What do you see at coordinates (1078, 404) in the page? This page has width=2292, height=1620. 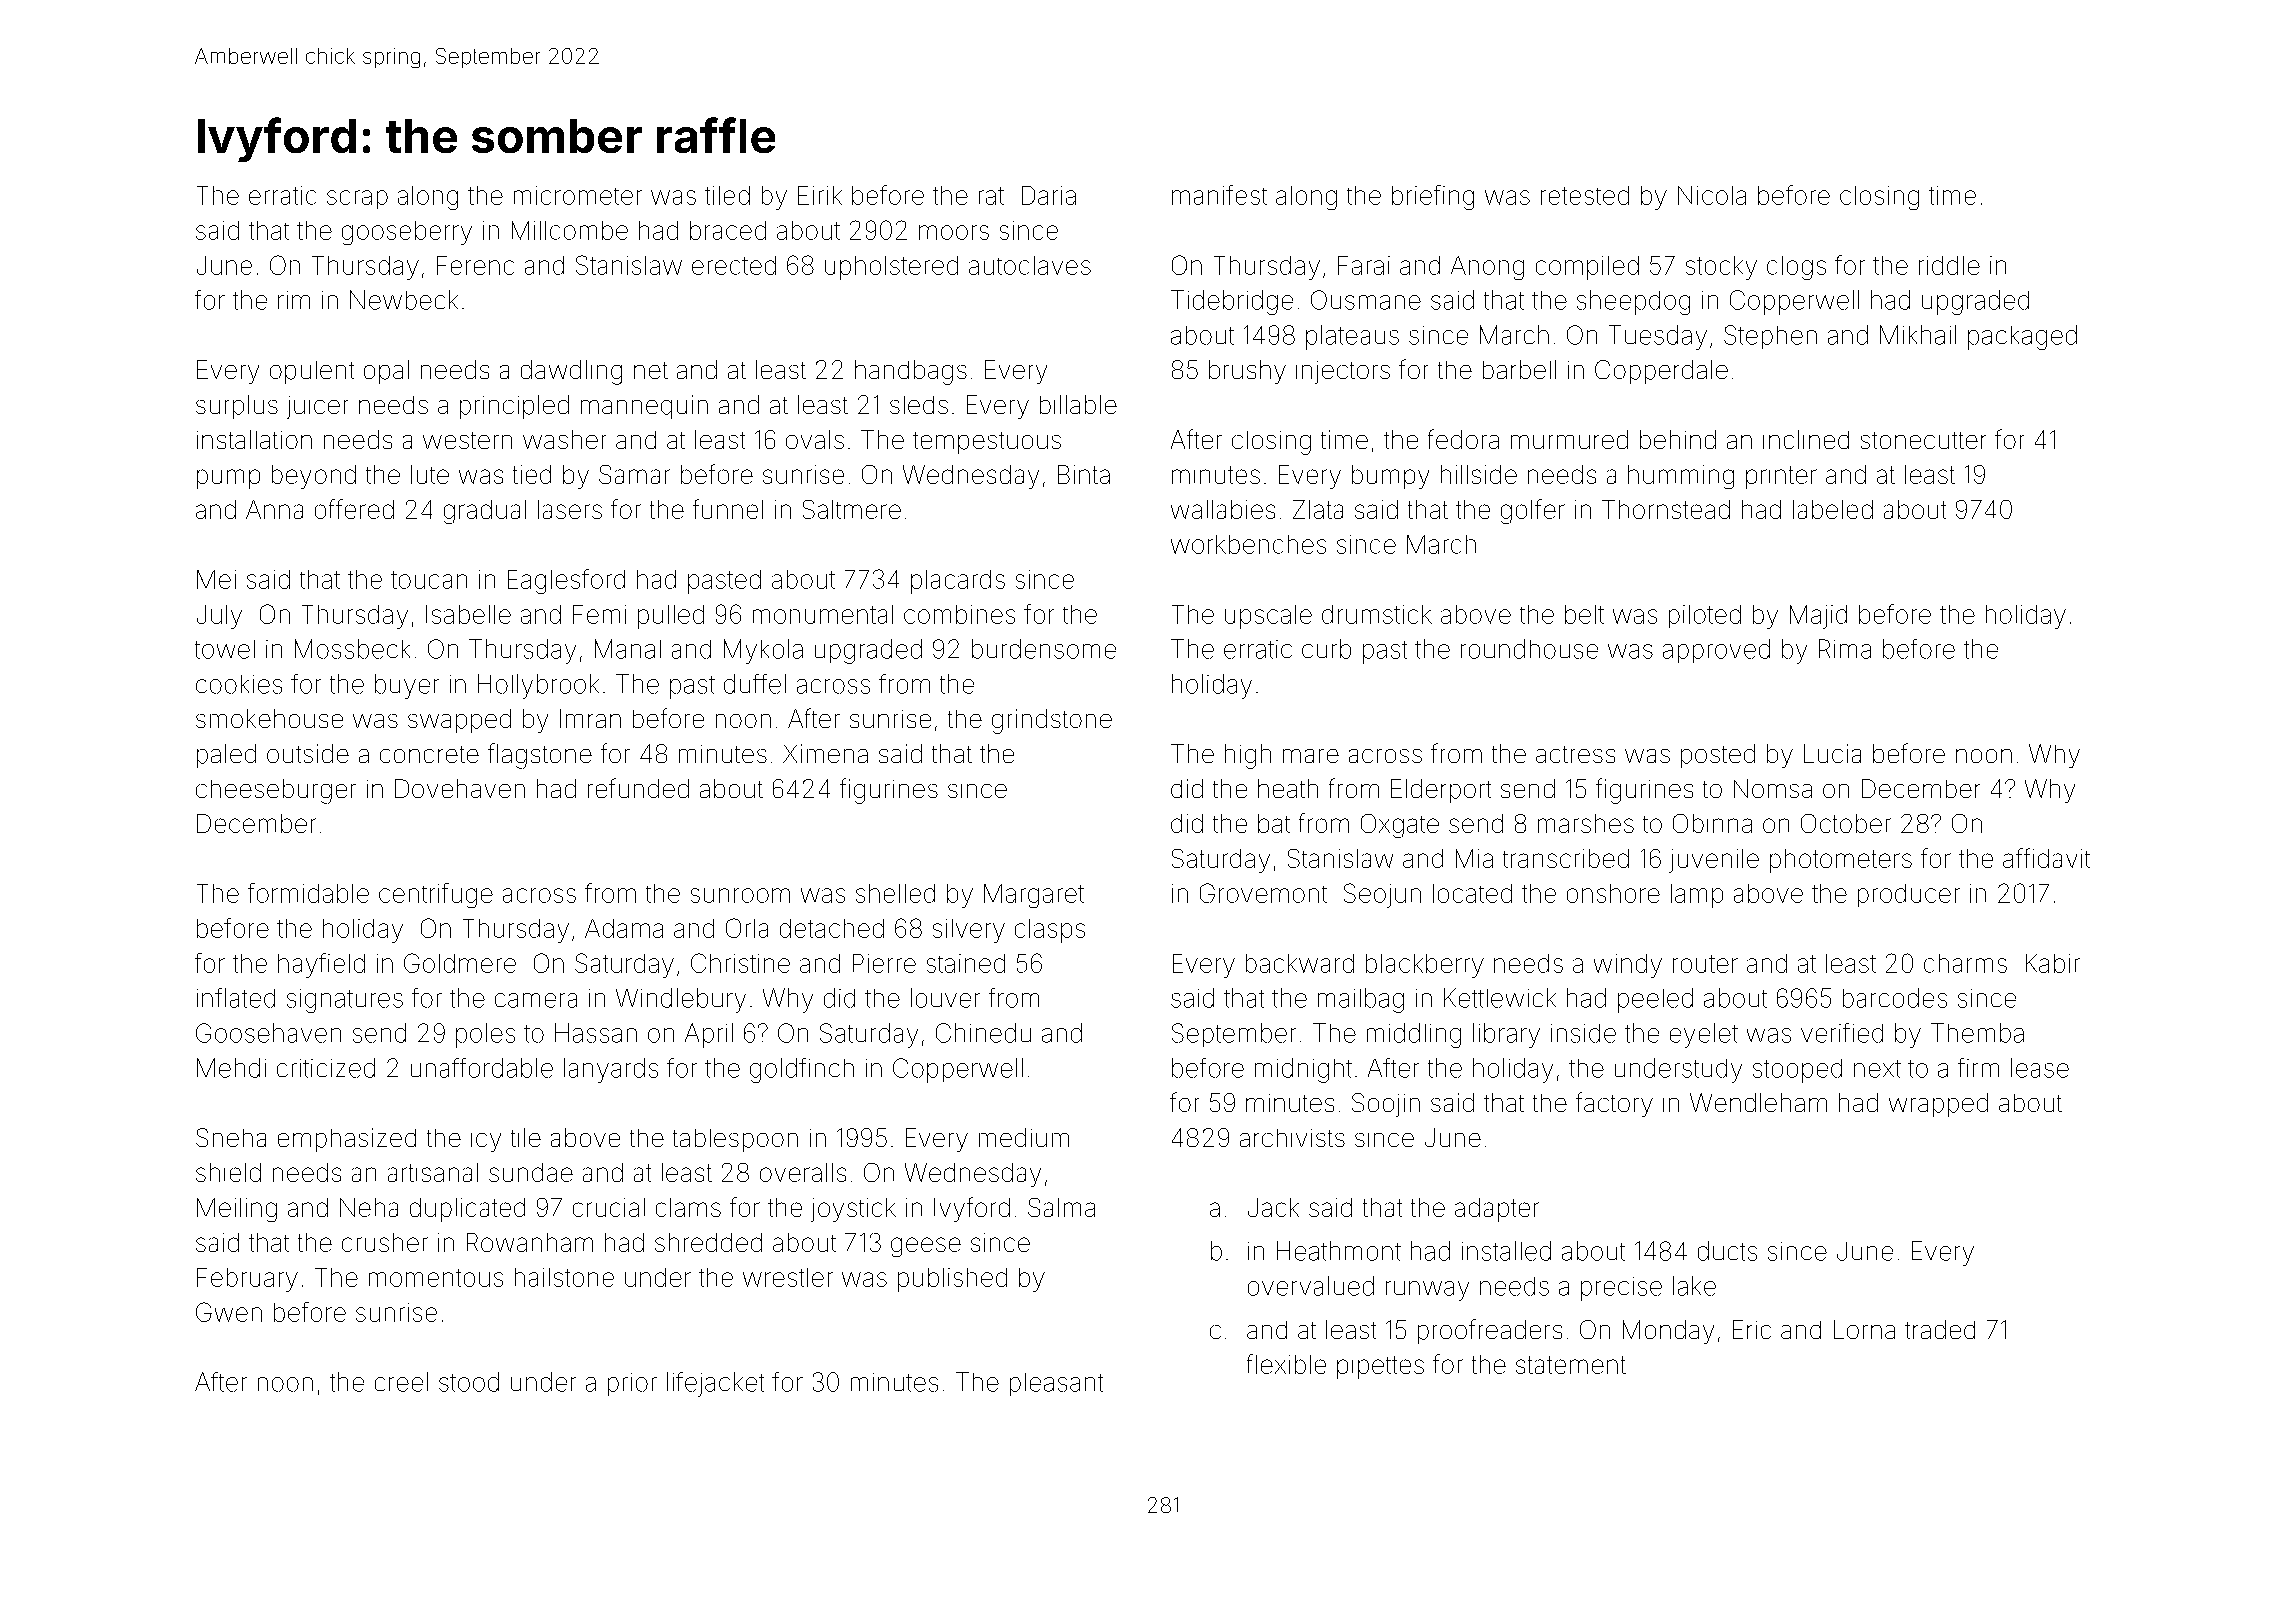 I see `billable` at bounding box center [1078, 404].
